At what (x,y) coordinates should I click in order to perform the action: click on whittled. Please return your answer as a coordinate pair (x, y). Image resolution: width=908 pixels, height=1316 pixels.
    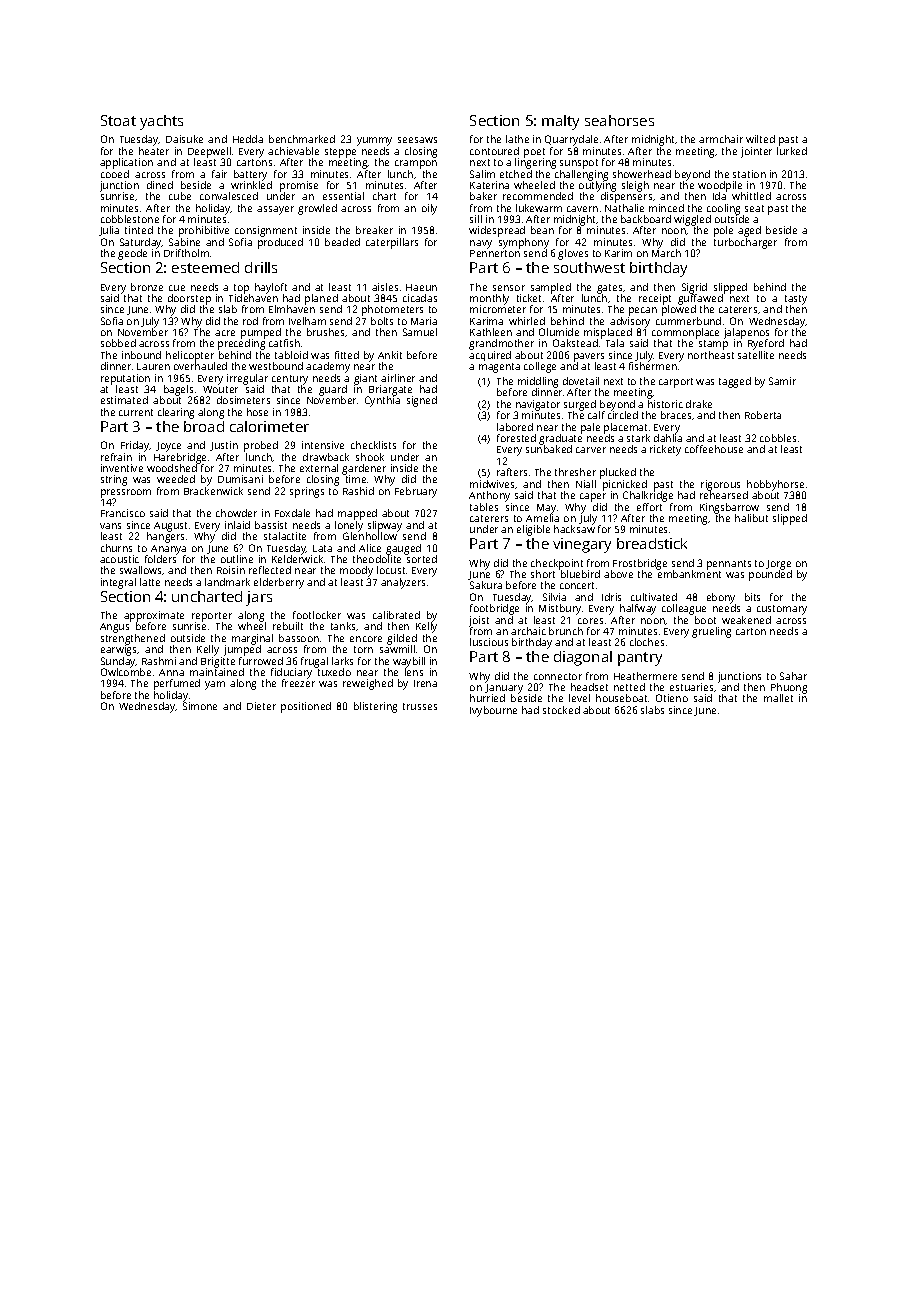
    Looking at the image, I should click on (751, 196).
